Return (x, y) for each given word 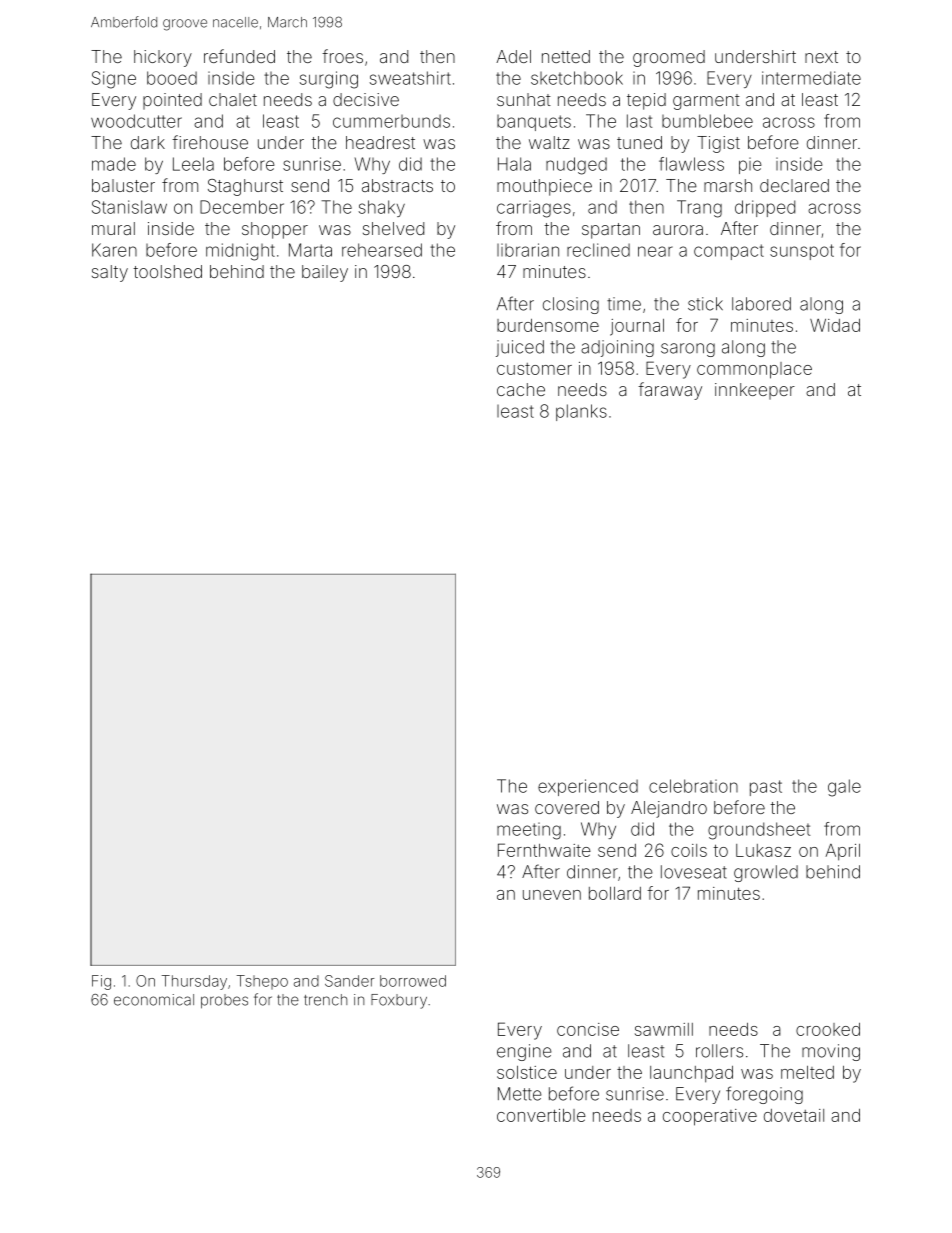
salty (110, 273)
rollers (719, 1051)
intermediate (811, 78)
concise (588, 1029)
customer (534, 369)
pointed (172, 101)
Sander (349, 981)
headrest (380, 142)
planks (581, 412)
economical (154, 1000)
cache (521, 389)
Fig (101, 982)
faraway (670, 391)
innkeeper (755, 391)
